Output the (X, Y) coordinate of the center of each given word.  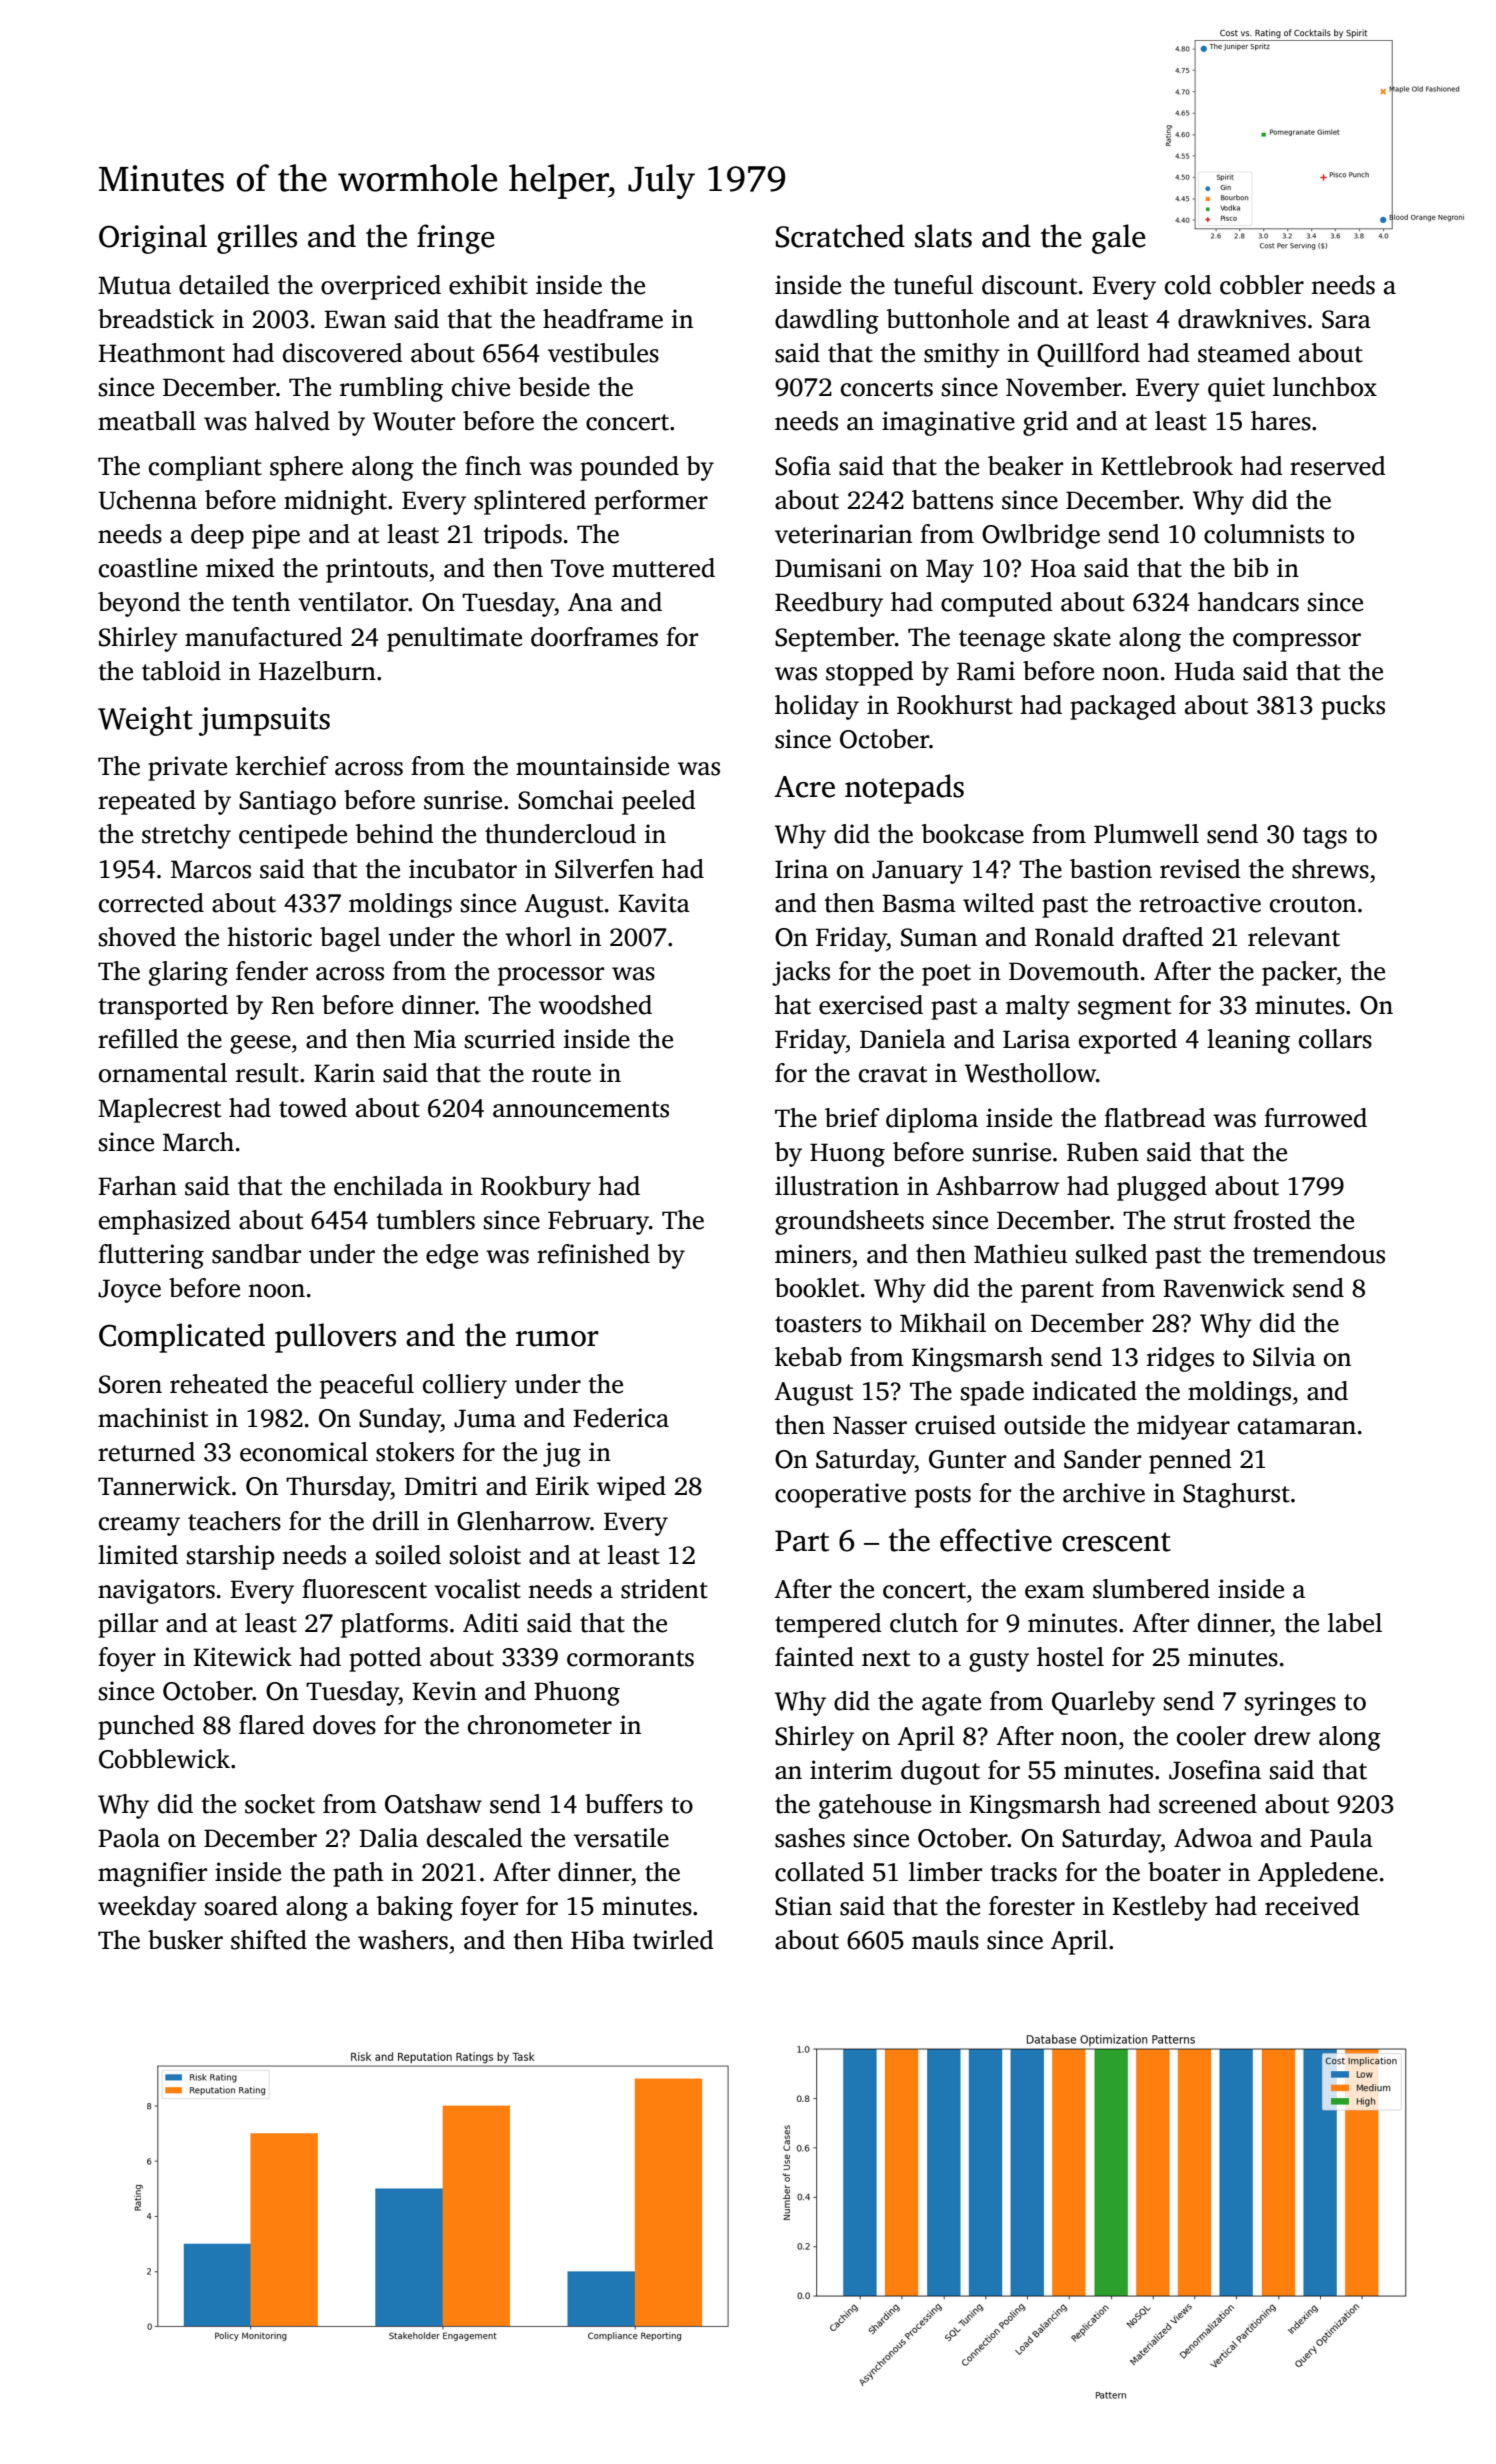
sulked (1111, 1254)
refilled (138, 1039)
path (358, 1874)
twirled (673, 1940)
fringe (455, 239)
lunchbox (1325, 387)
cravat (893, 1074)
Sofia (803, 466)
